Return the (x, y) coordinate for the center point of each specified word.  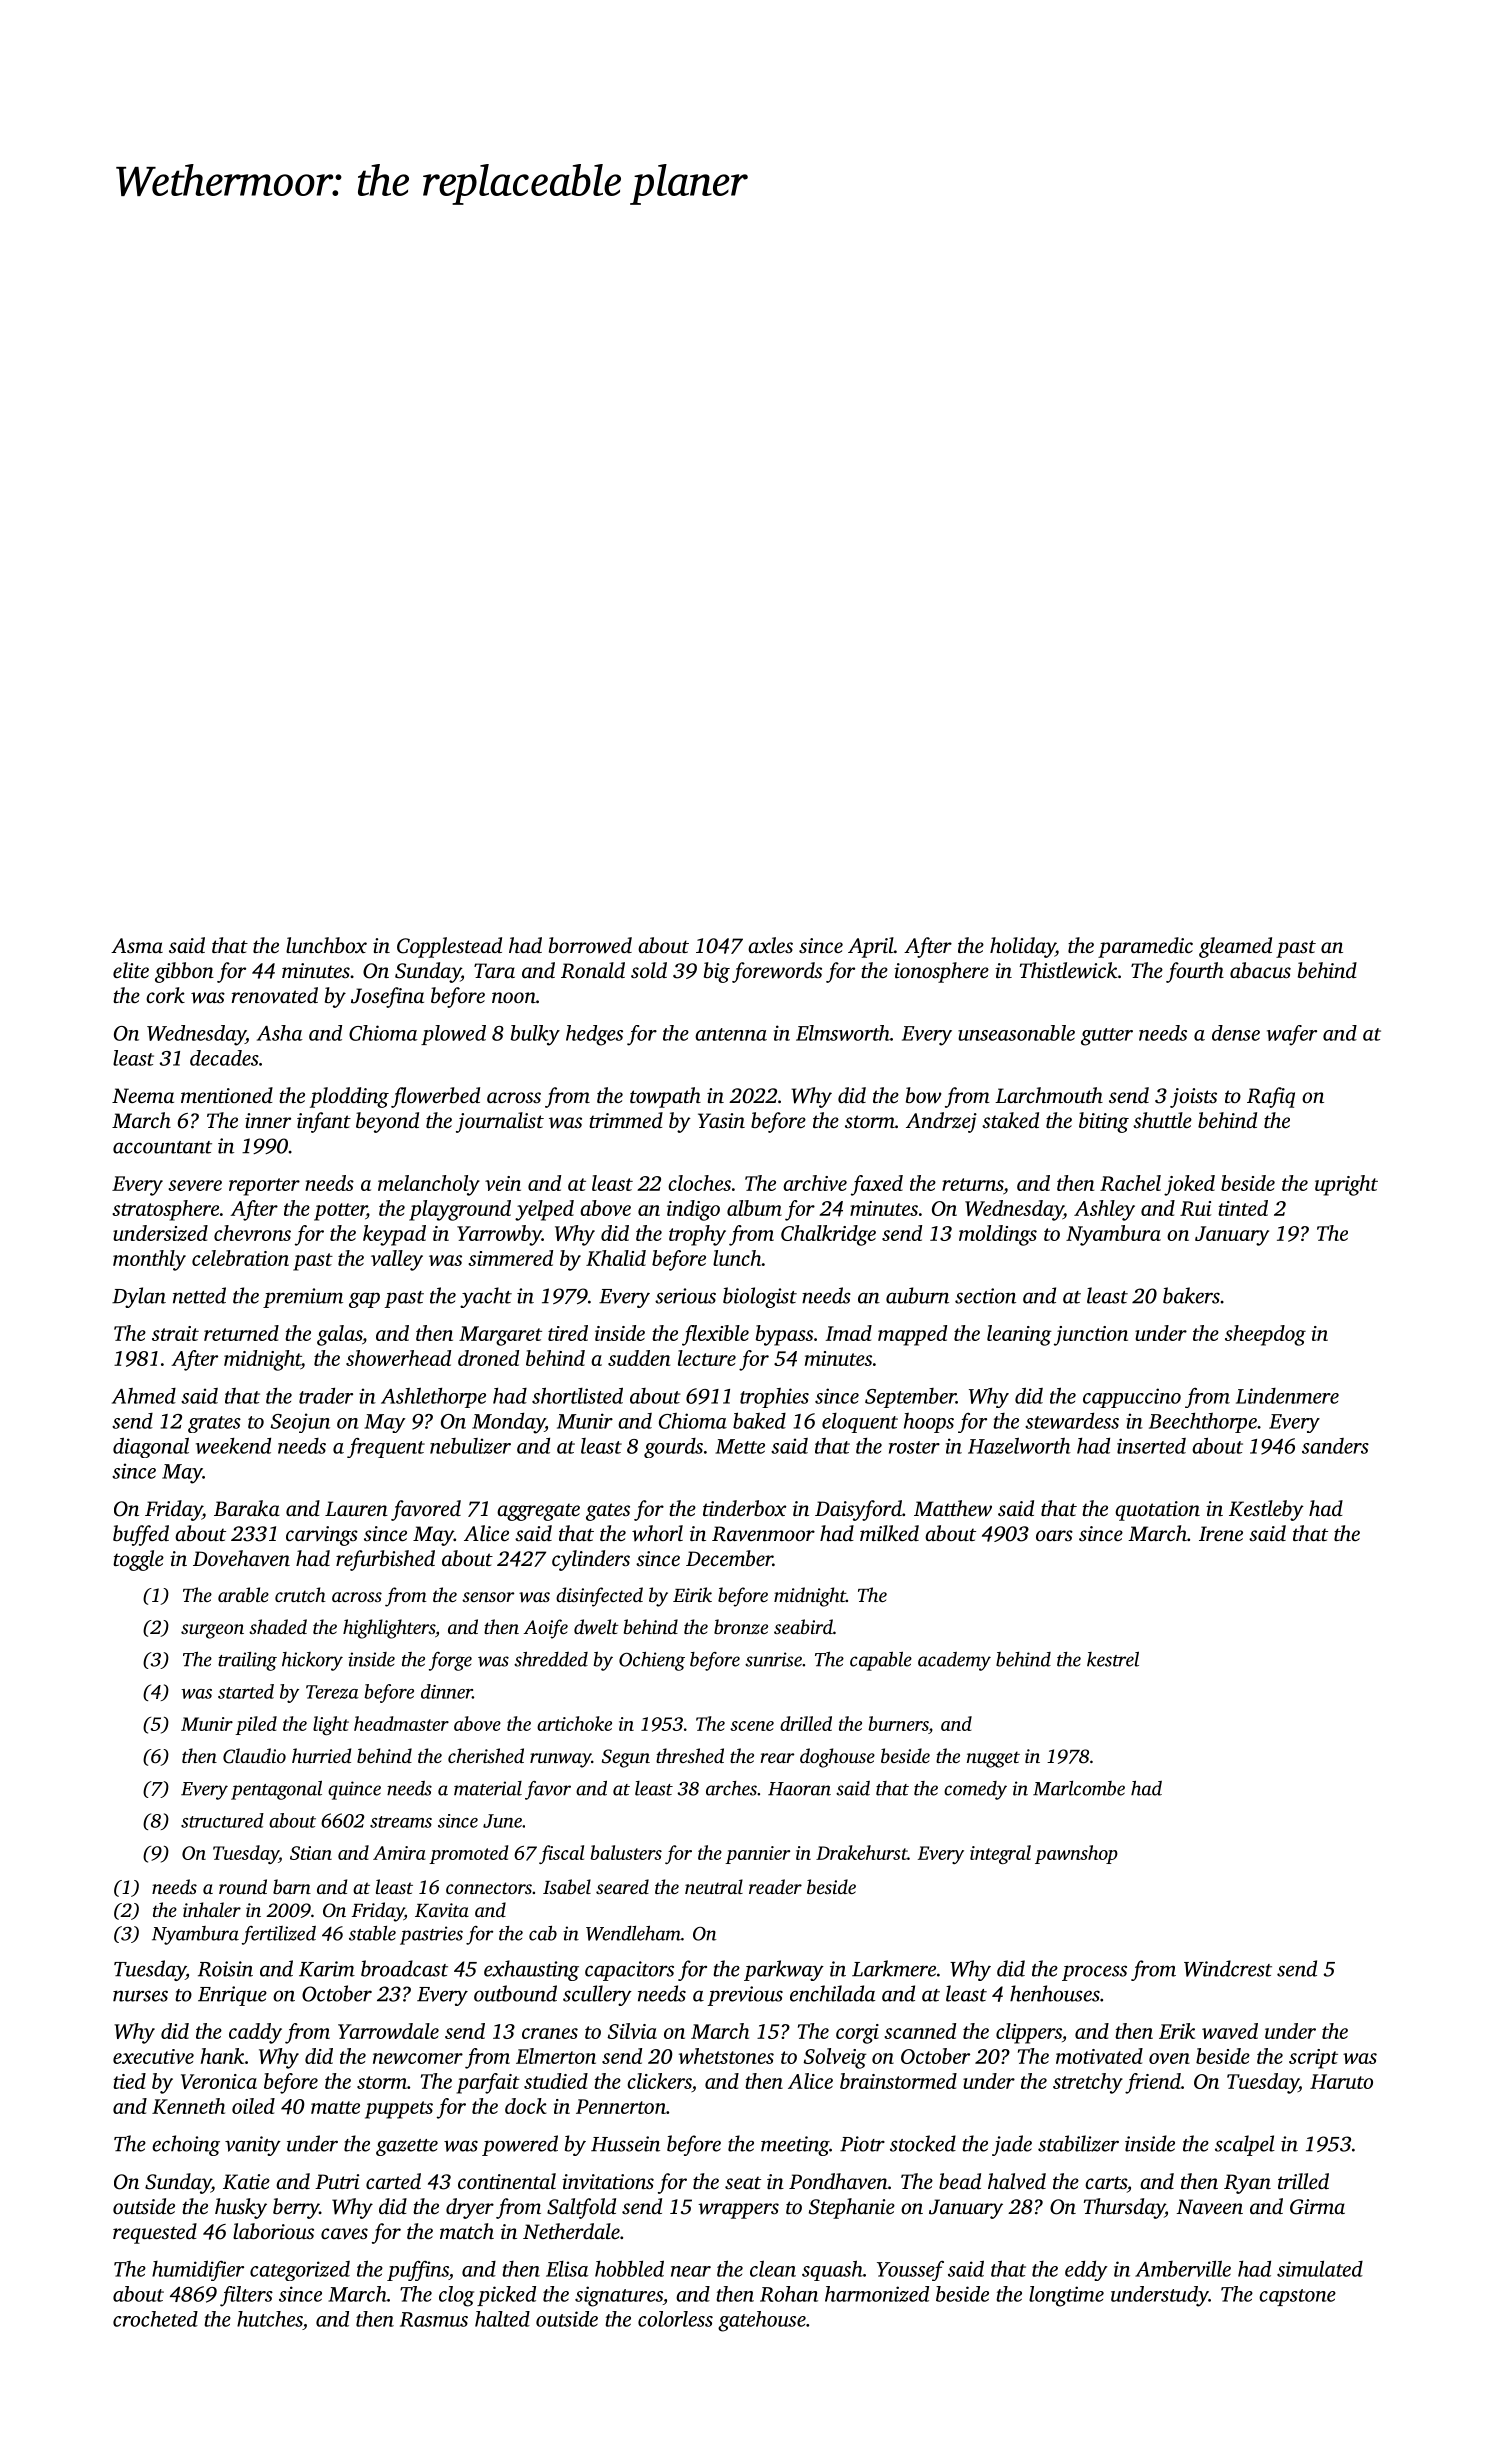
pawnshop (1076, 1854)
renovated (275, 995)
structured (222, 1820)
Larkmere (894, 1968)
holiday (1022, 947)
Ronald (593, 970)
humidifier (198, 2270)
